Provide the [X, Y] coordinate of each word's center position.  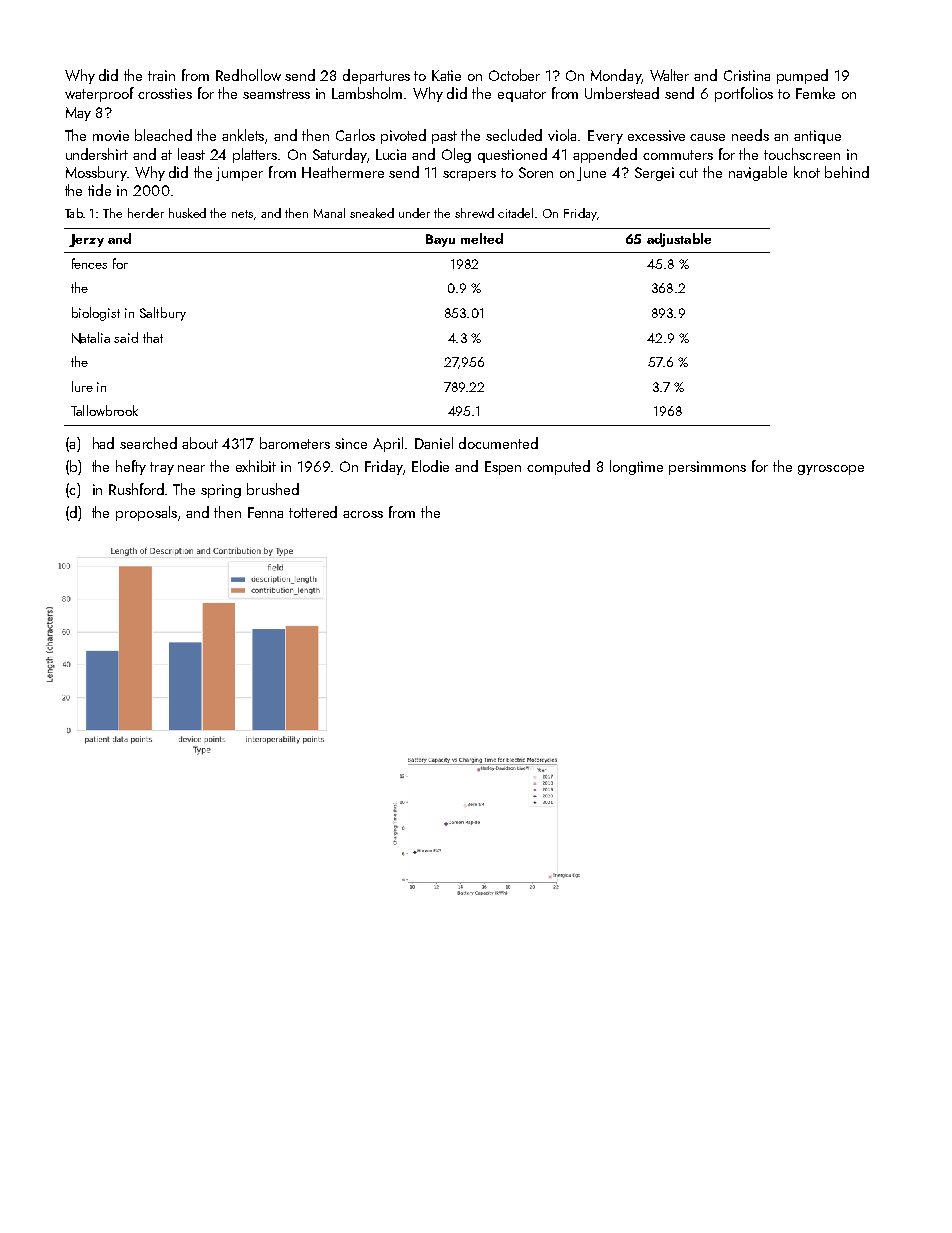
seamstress [276, 94]
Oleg [456, 155]
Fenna [265, 512]
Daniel [434, 443]
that [153, 337]
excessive [656, 135]
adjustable [679, 240]
